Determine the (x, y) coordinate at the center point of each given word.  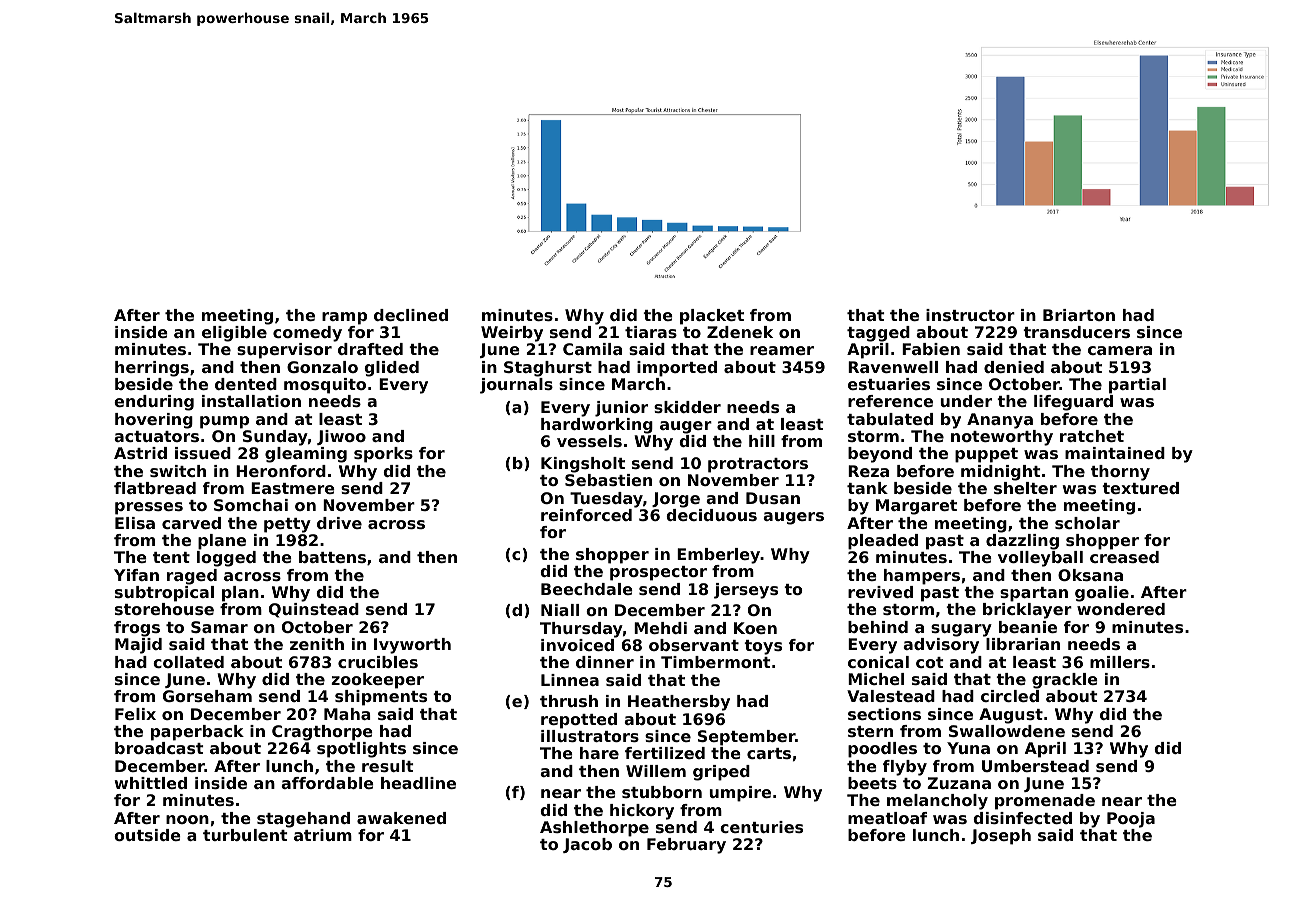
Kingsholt (583, 465)
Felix (135, 714)
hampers (922, 577)
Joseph (1001, 837)
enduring (154, 403)
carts (769, 753)
